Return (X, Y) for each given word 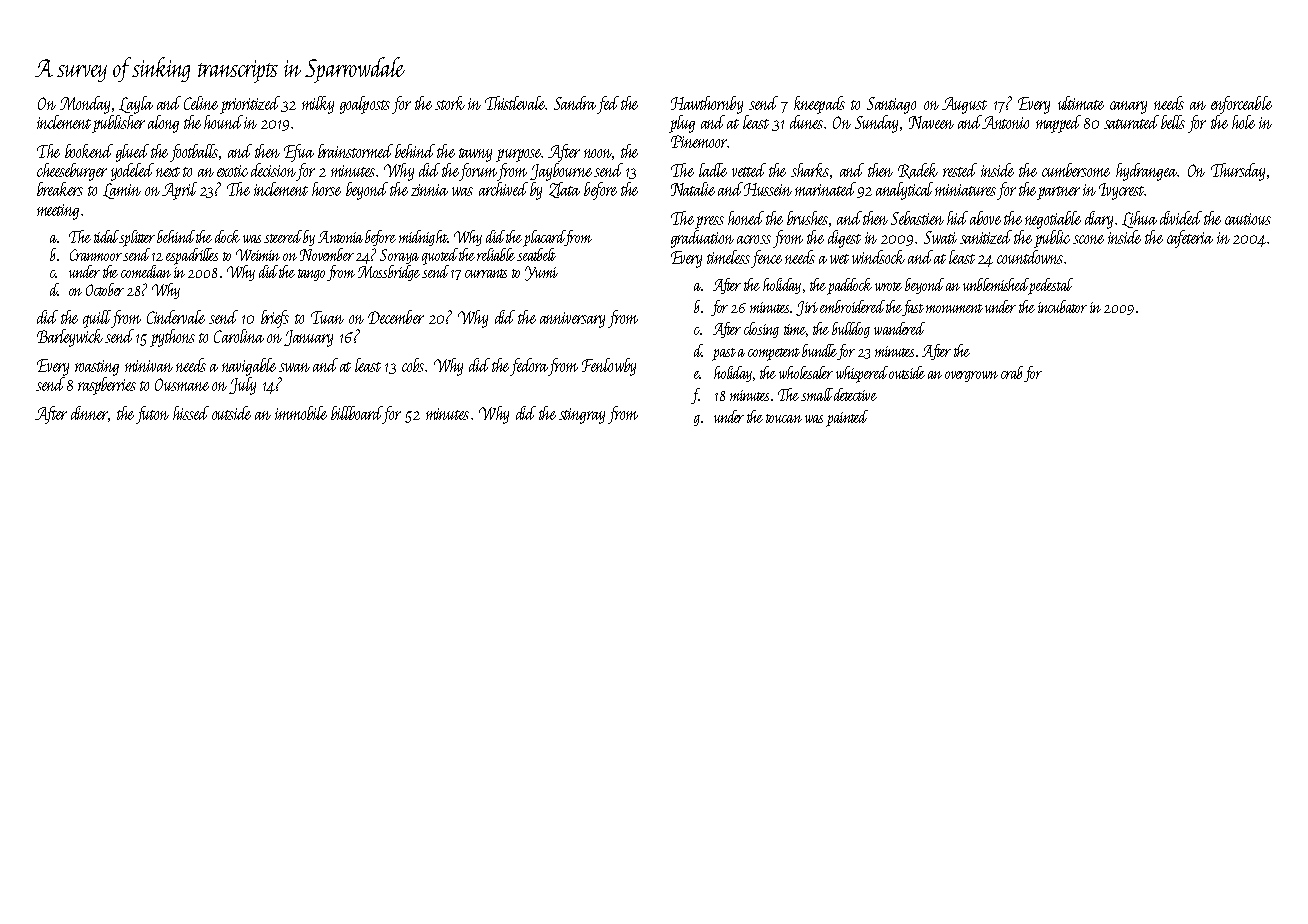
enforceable (1241, 105)
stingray (582, 416)
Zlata (564, 190)
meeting (58, 212)
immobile (301, 413)
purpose (518, 155)
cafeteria (1190, 239)
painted (847, 418)
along (163, 124)
